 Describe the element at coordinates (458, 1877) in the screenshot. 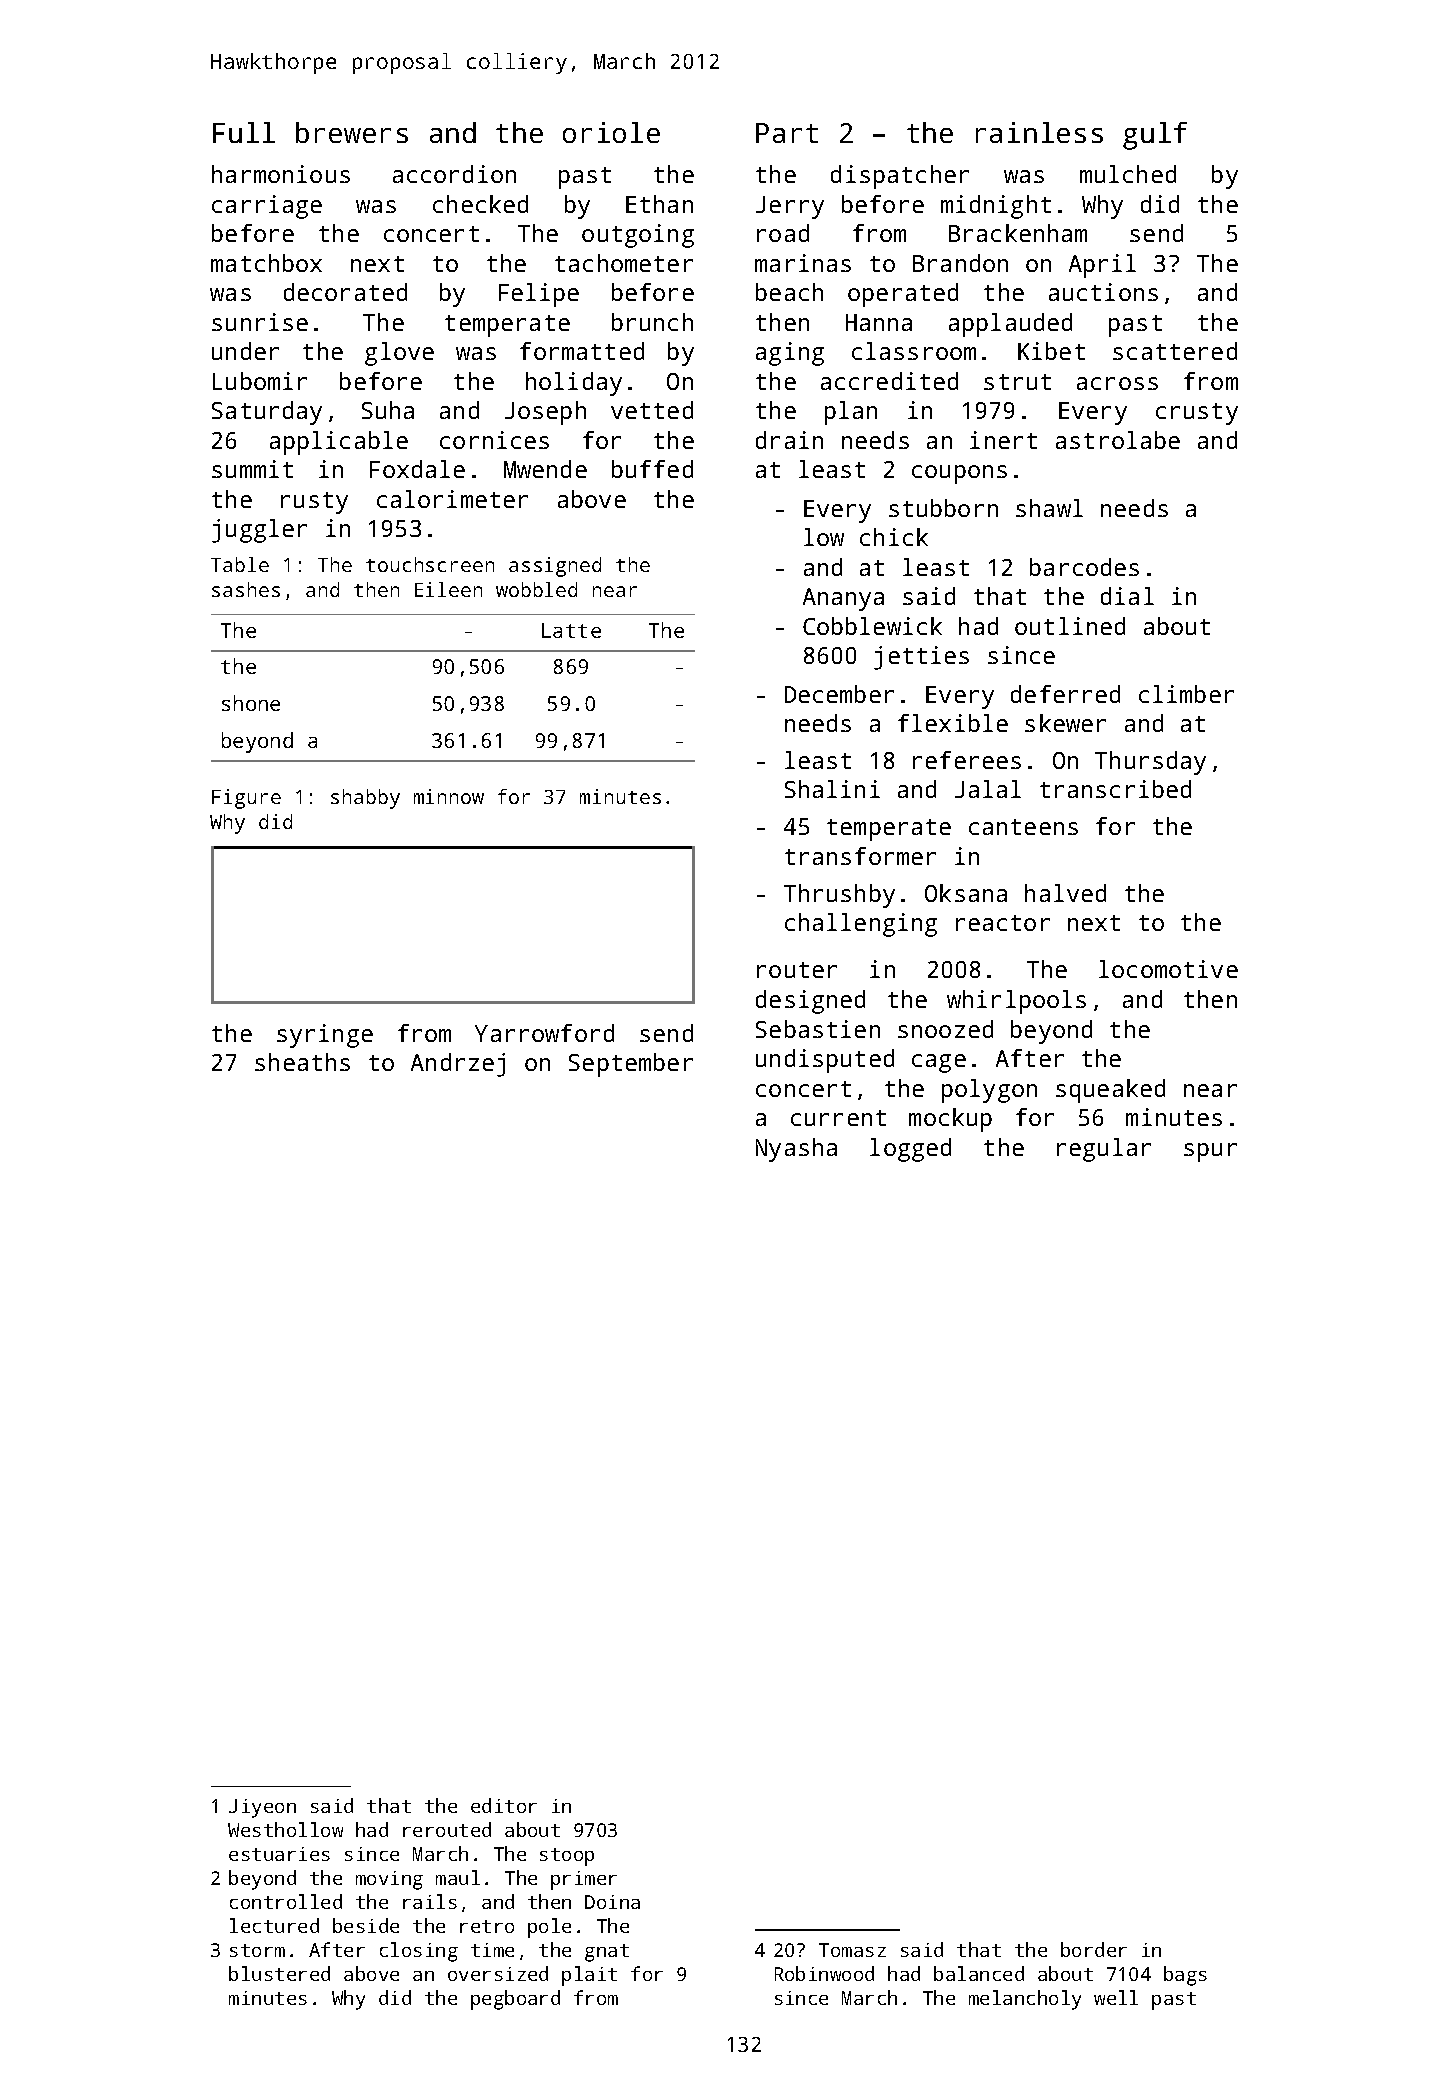

I see `maul` at that location.
